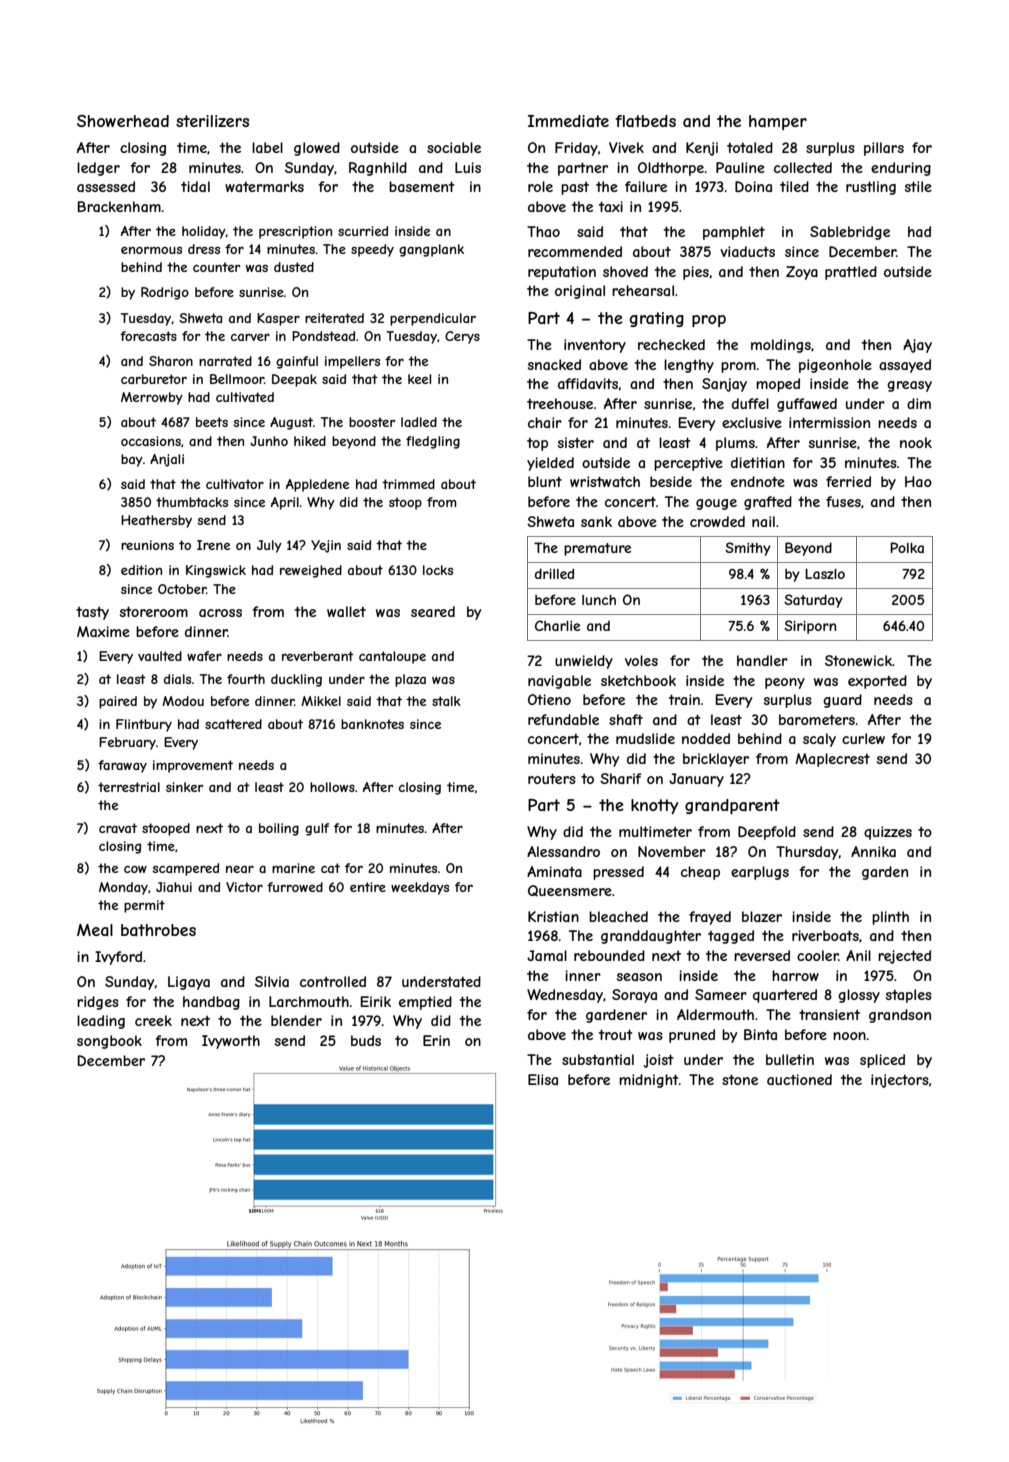 The image size is (1009, 1462). Describe the element at coordinates (185, 787) in the page. I see `sinker` at that location.
